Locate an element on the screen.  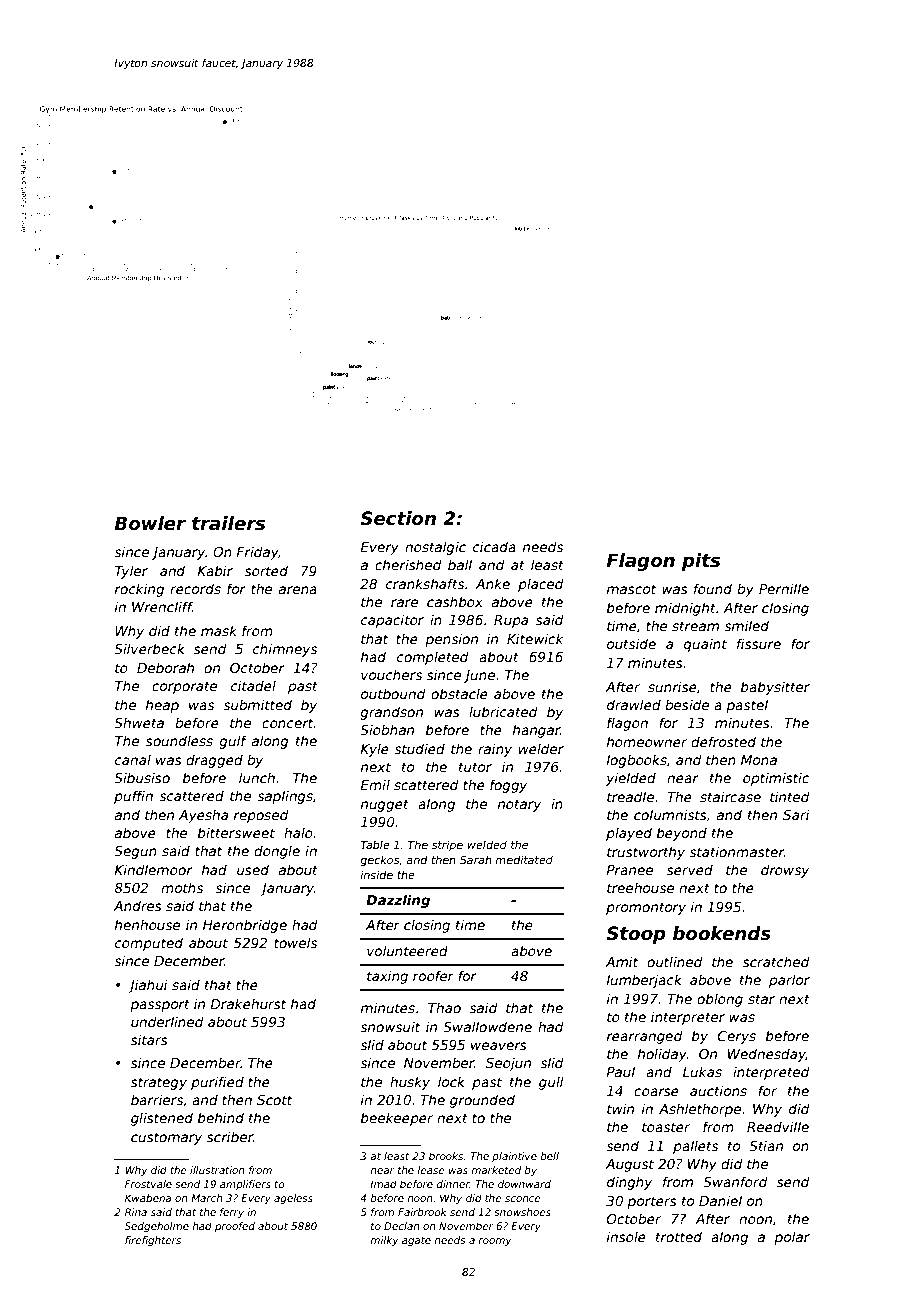
sorted is located at coordinates (266, 570).
